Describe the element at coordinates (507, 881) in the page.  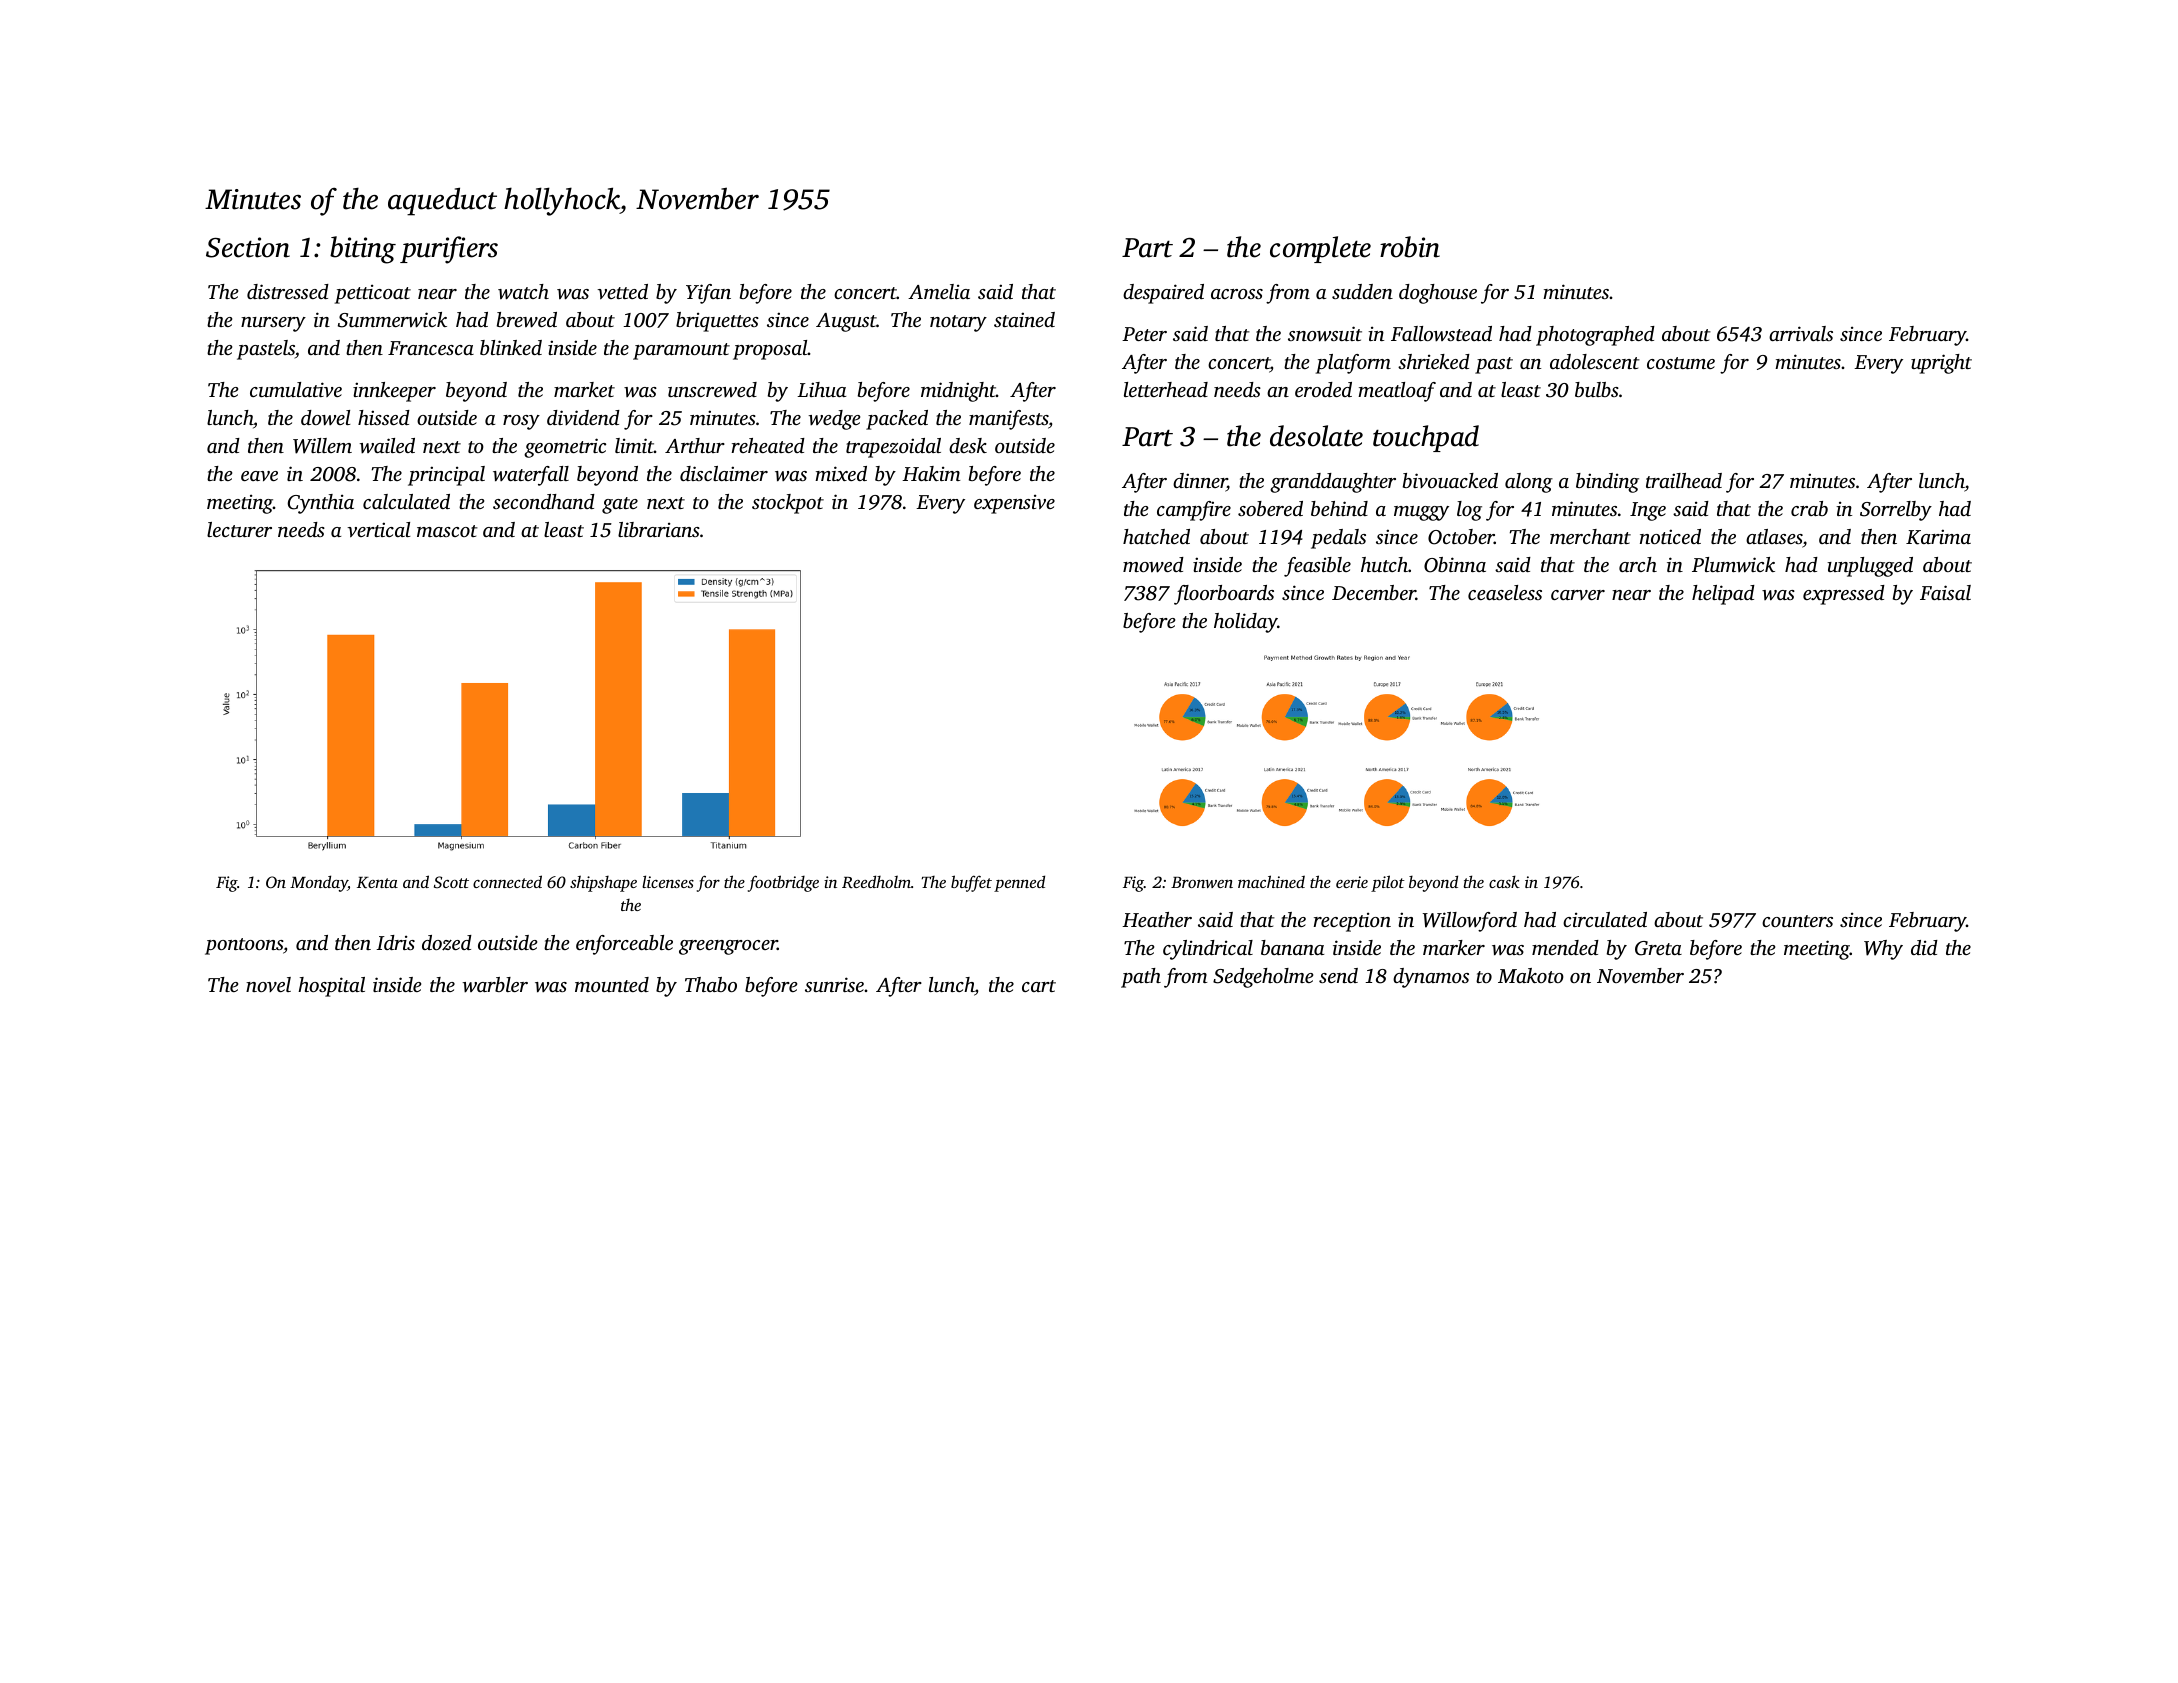
I see `connected` at that location.
